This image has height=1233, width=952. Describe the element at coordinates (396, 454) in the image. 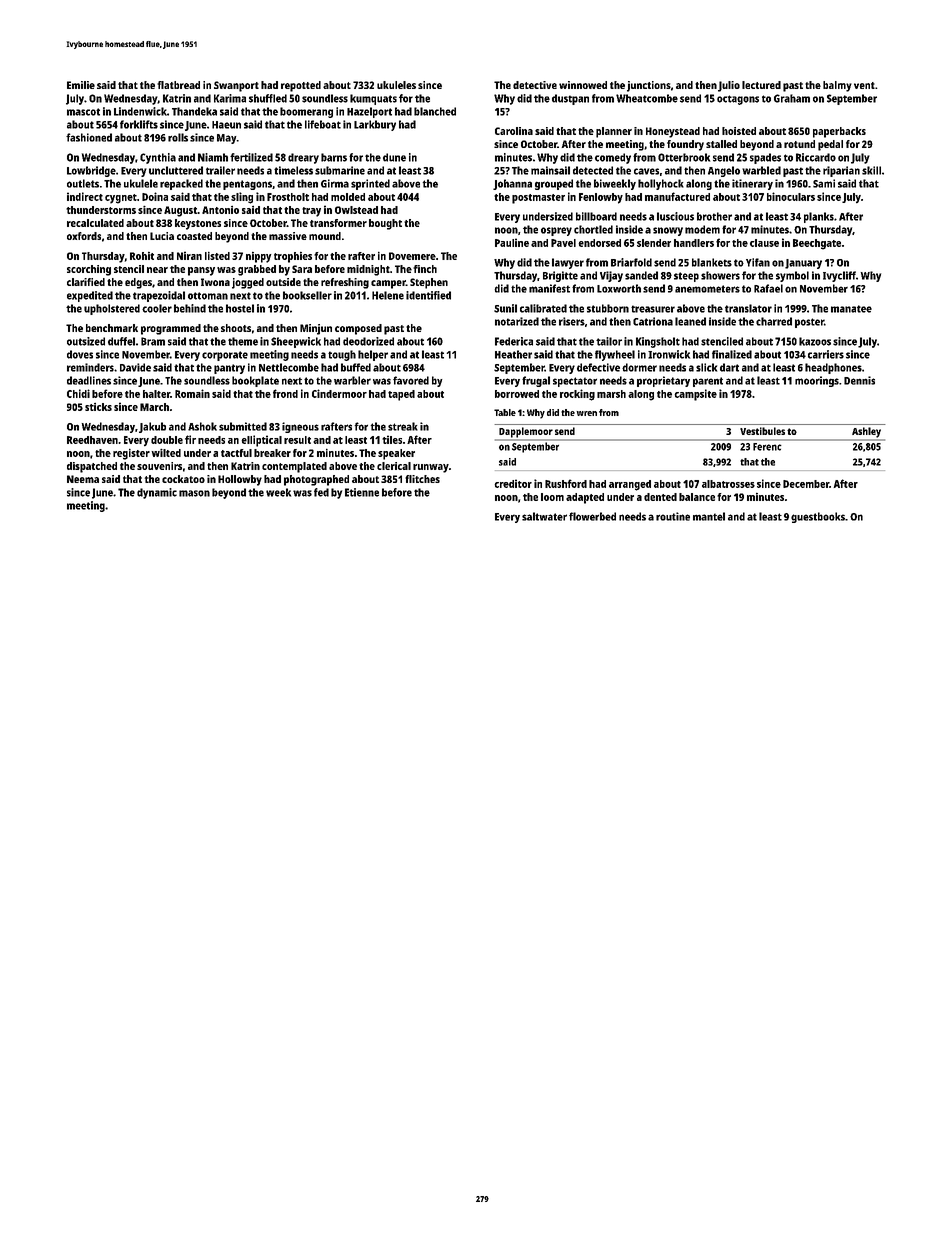

I see `speaker` at that location.
